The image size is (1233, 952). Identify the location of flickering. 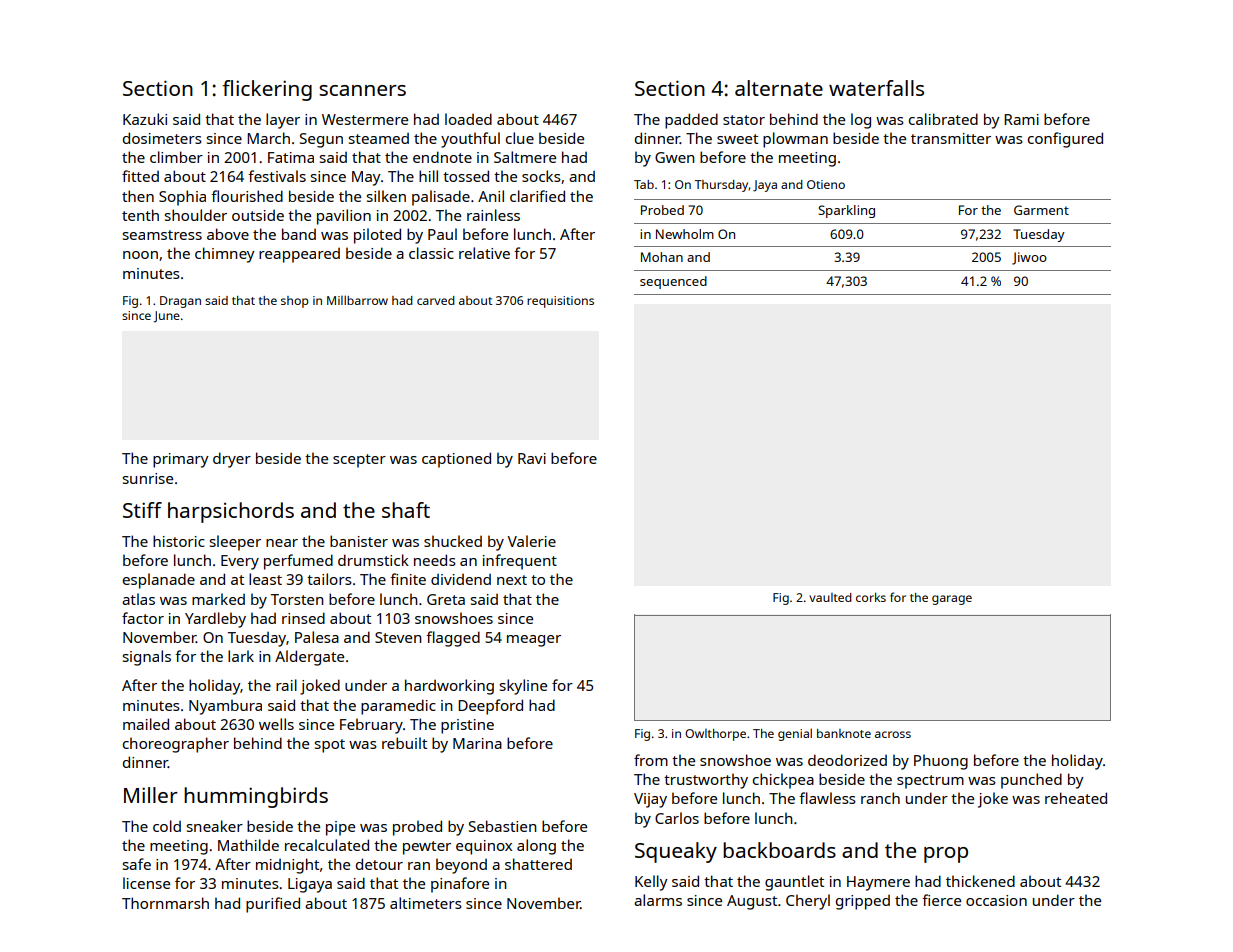
(267, 90).
